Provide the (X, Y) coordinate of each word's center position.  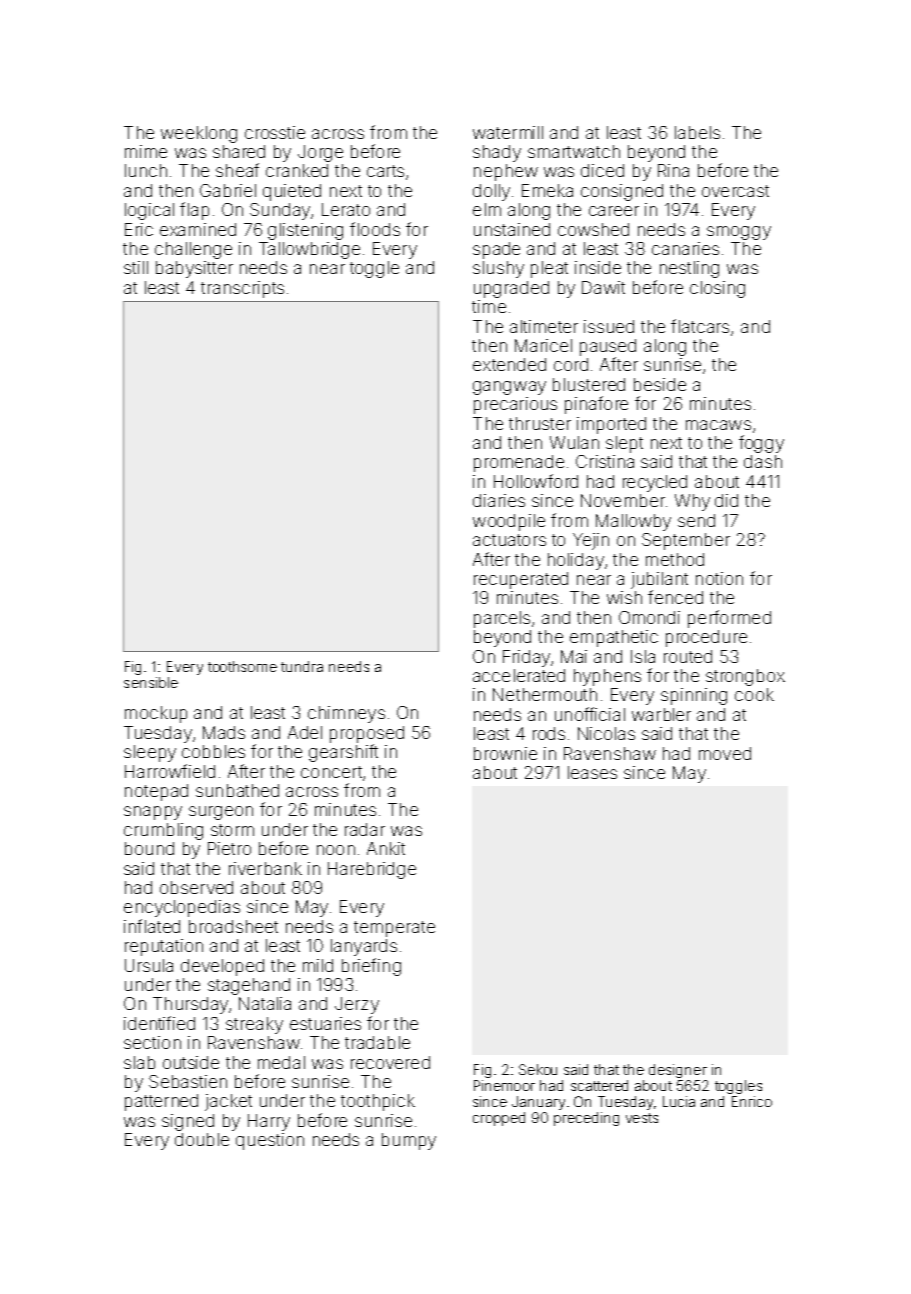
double (202, 1139)
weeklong (199, 134)
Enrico (752, 1101)
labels (697, 132)
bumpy (409, 1141)
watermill (508, 132)
